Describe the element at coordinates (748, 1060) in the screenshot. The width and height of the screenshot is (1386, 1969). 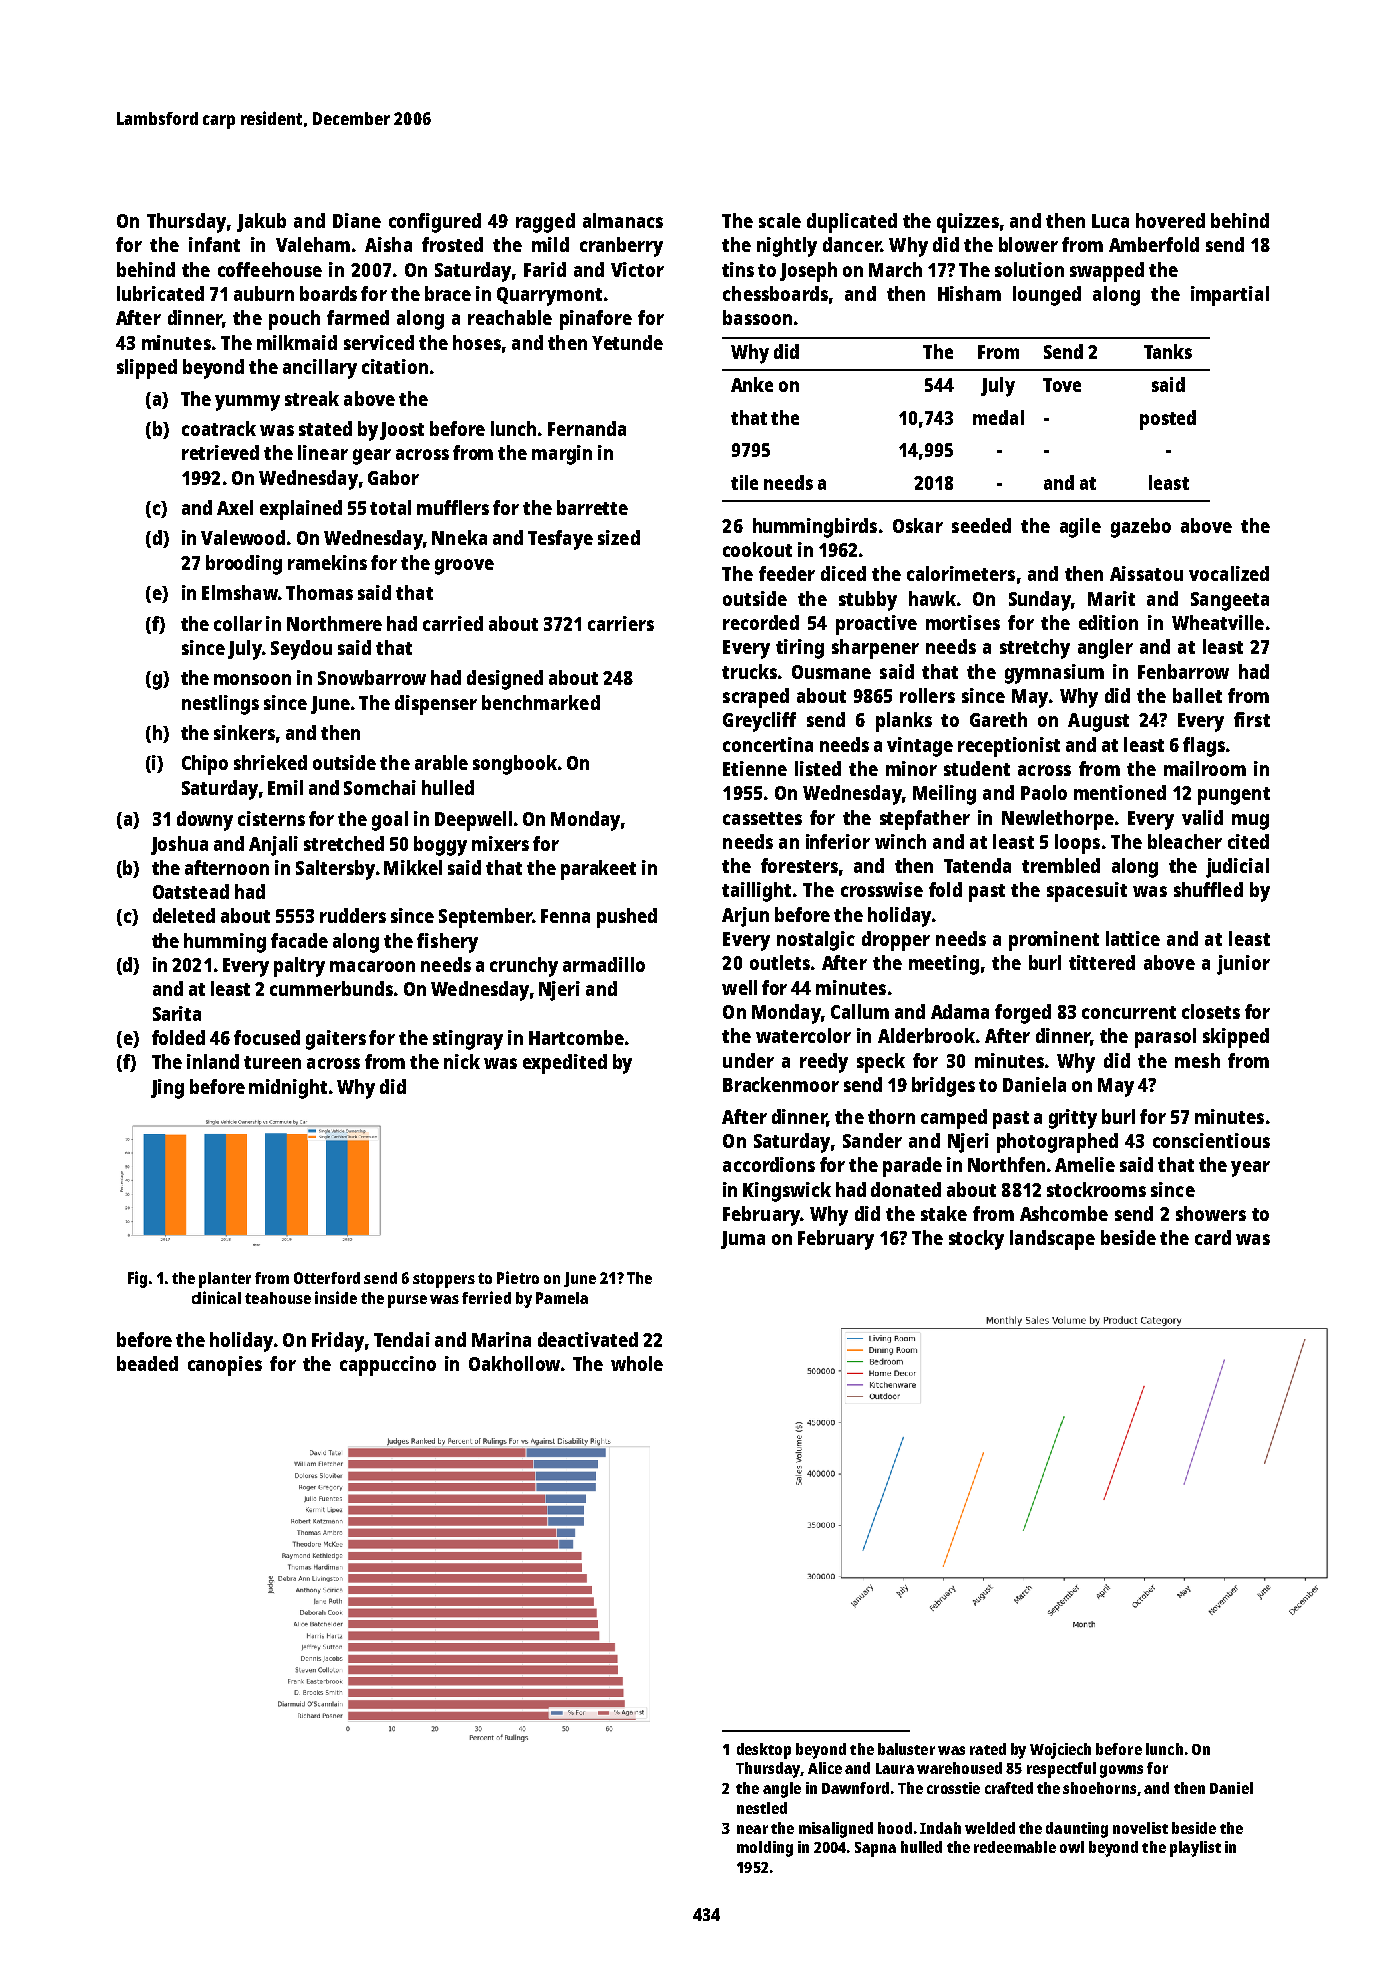
I see `under` at that location.
